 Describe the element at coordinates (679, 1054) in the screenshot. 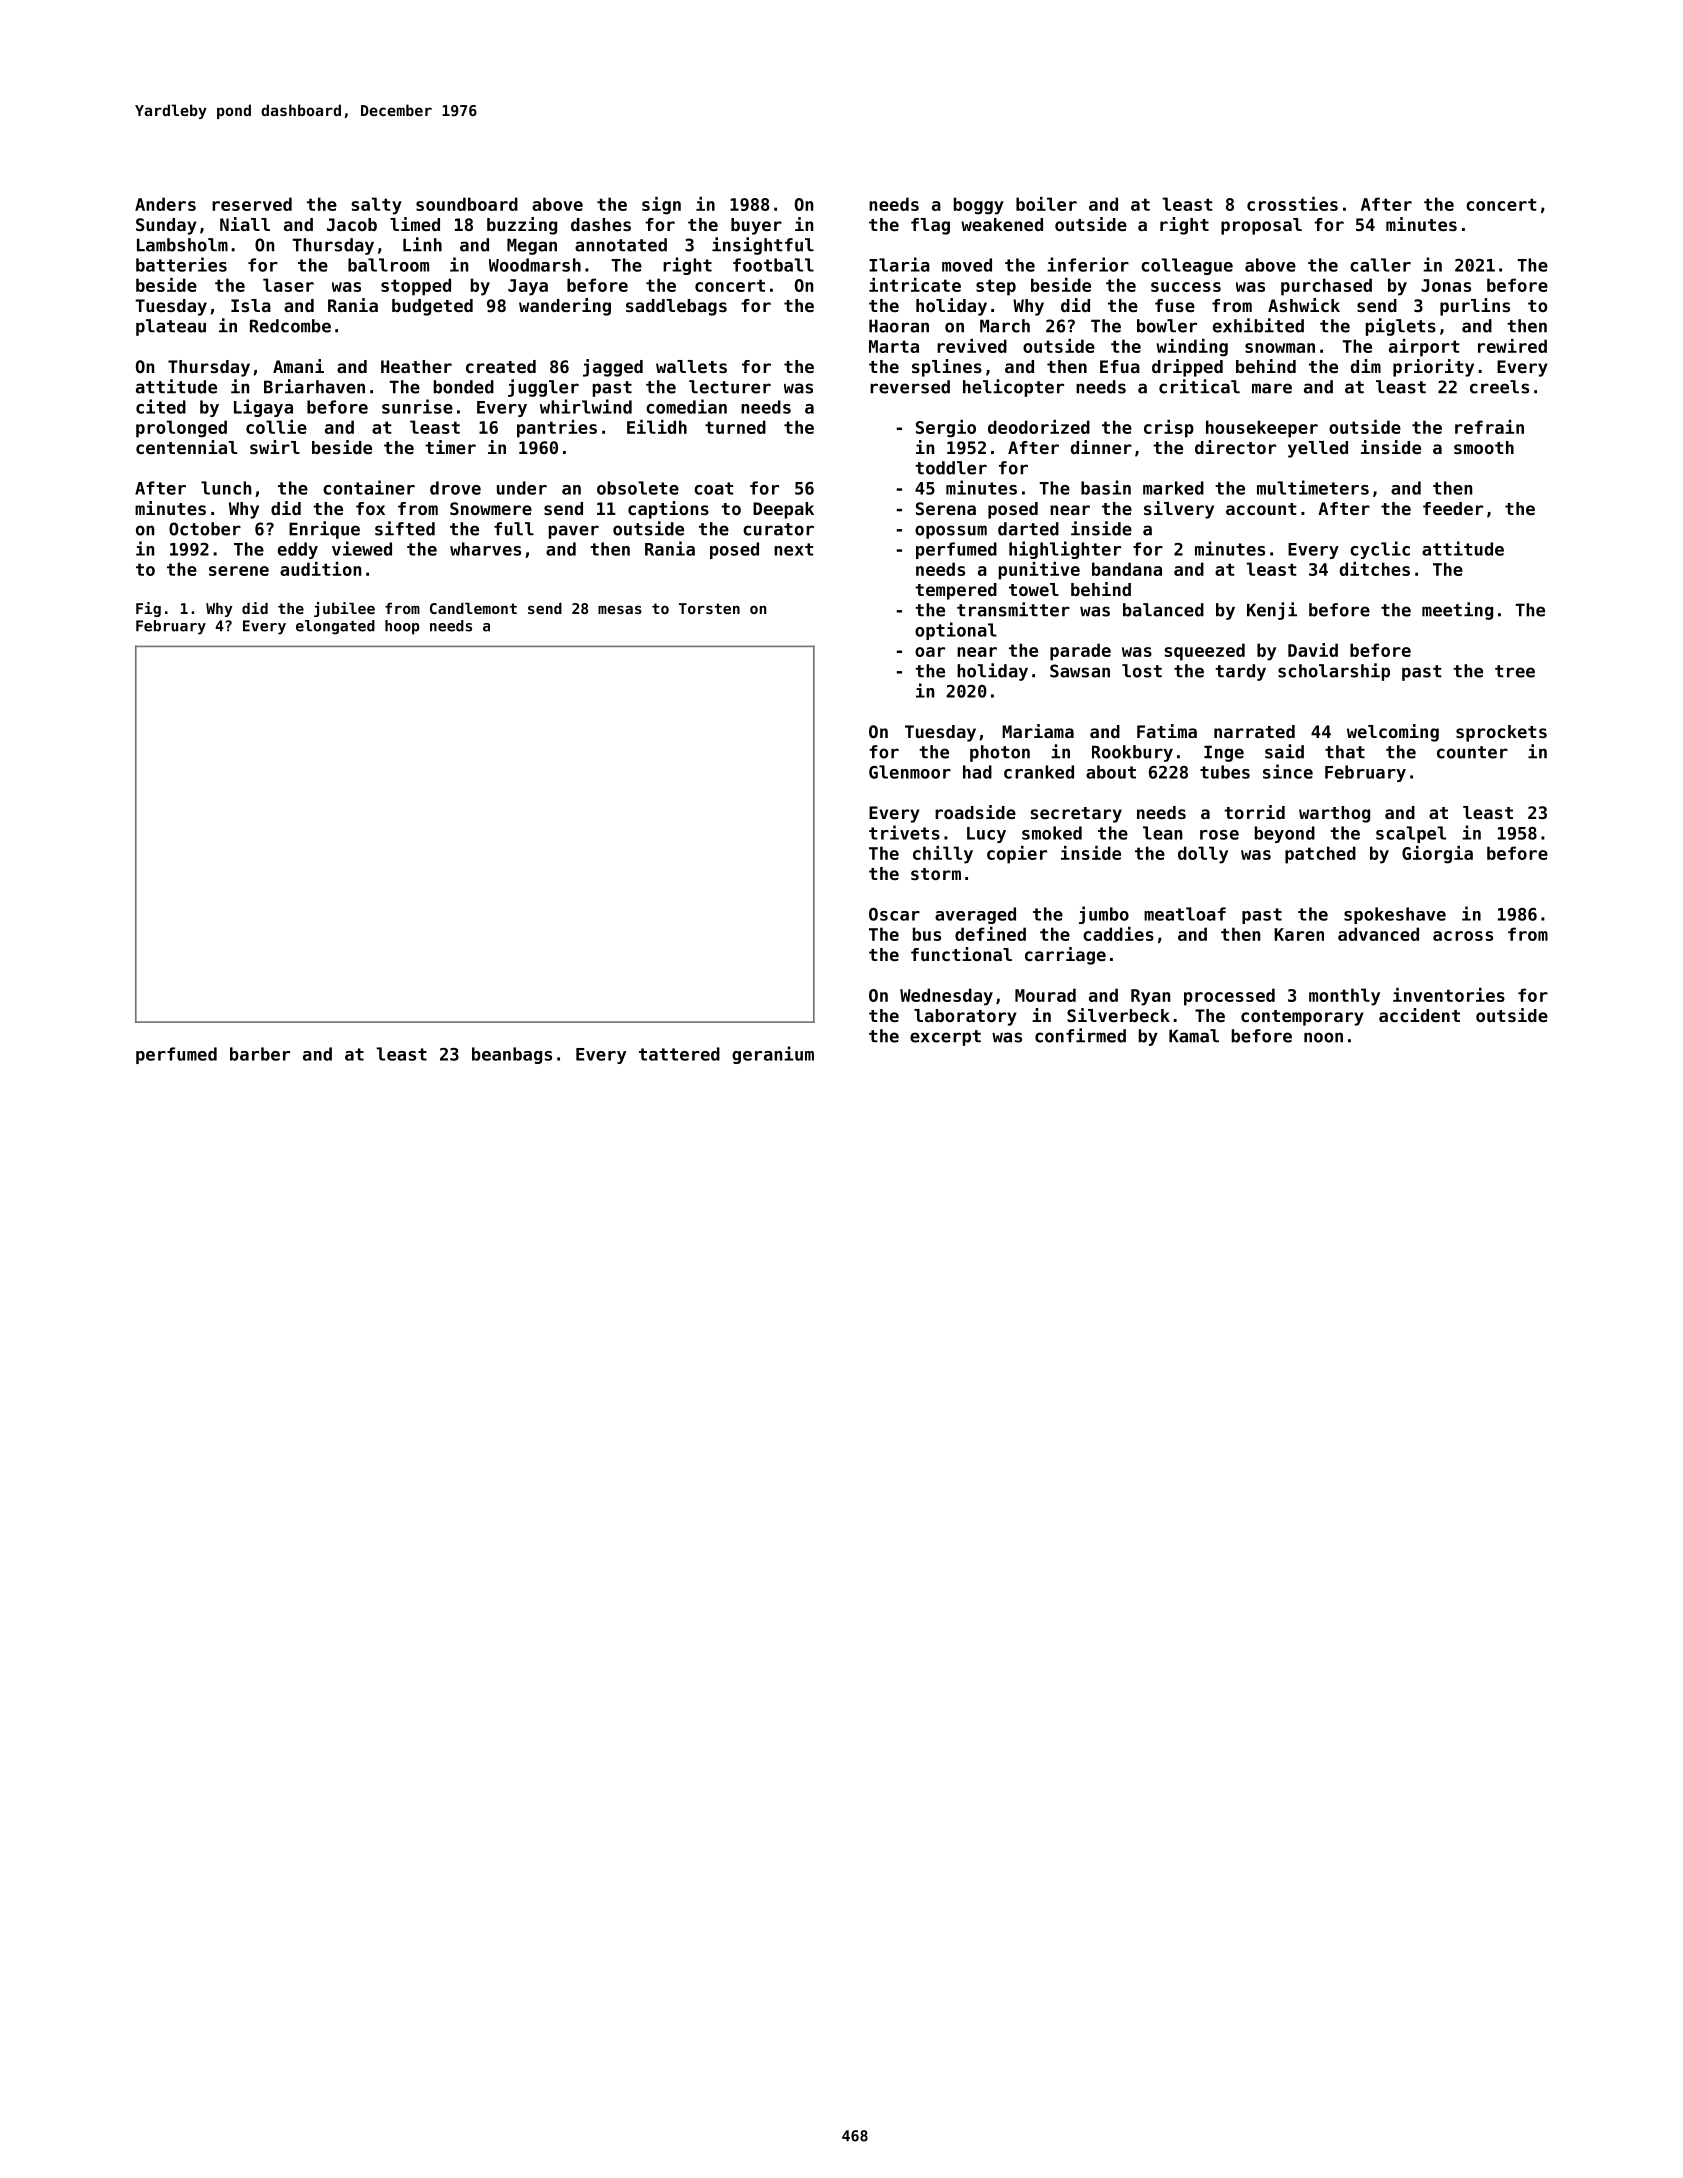

I see `tattered` at that location.
